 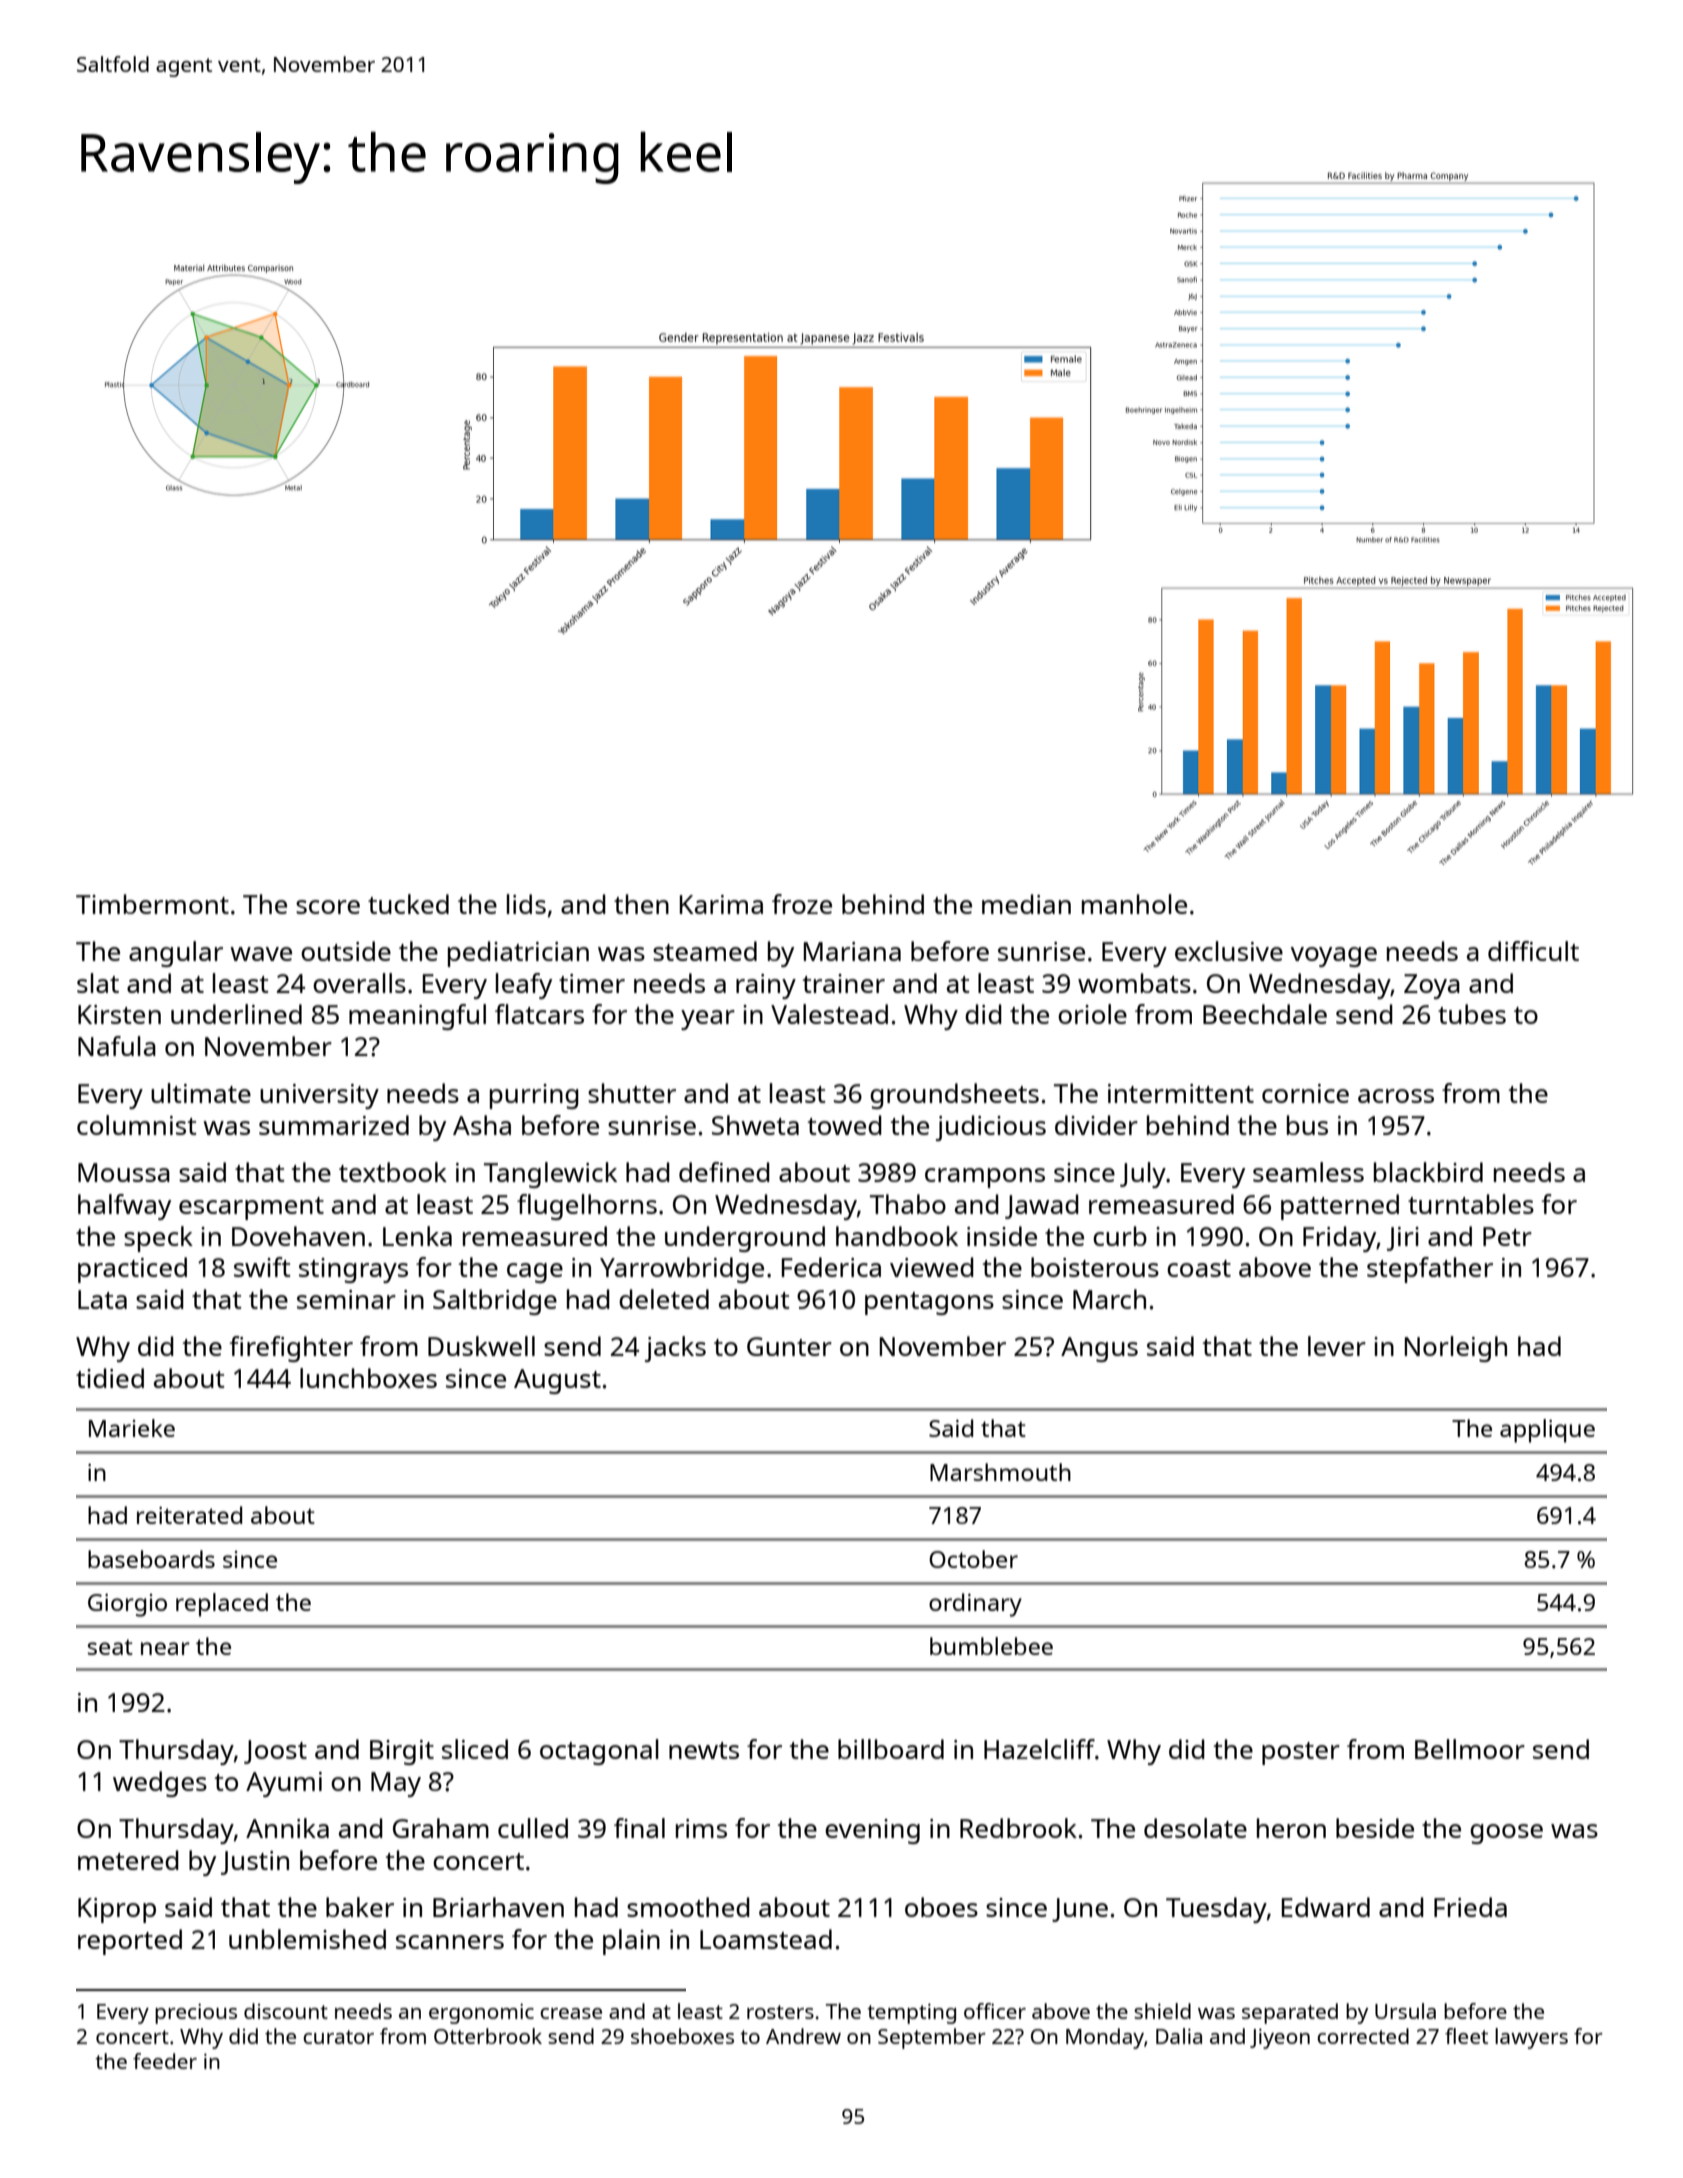 I want to click on manhole, so click(x=1134, y=904).
